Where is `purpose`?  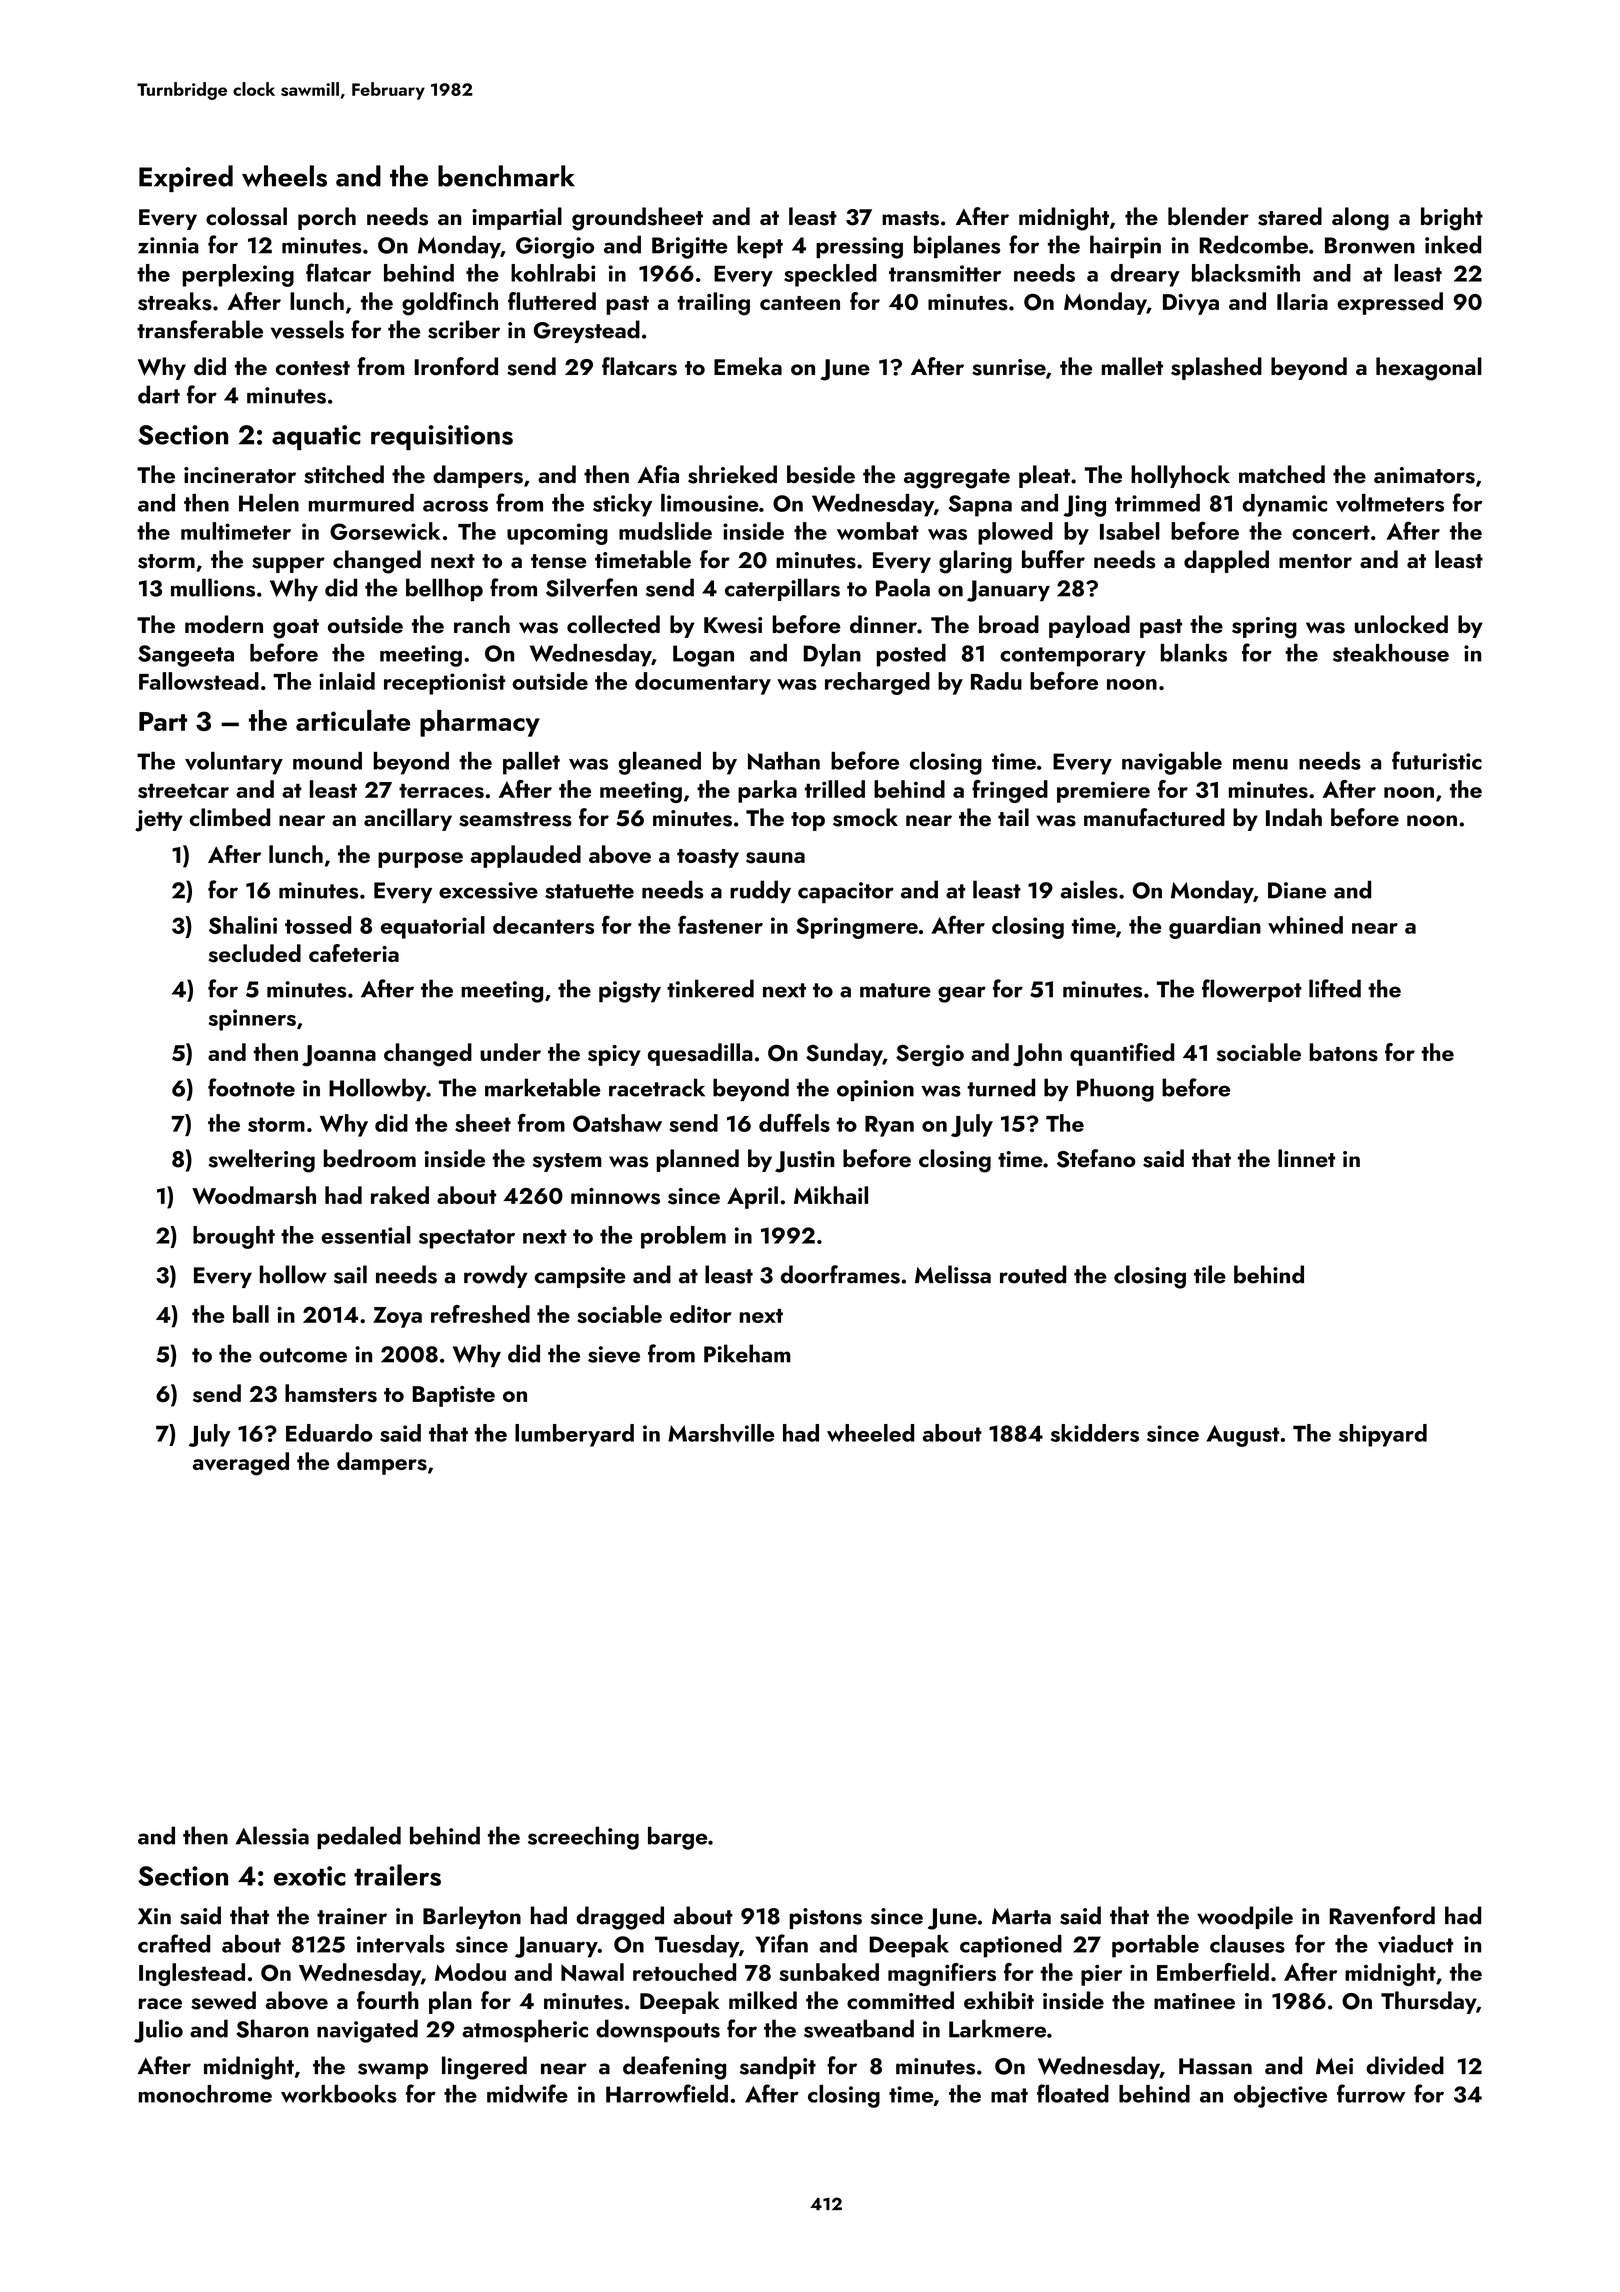 purpose is located at coordinates (420, 860).
